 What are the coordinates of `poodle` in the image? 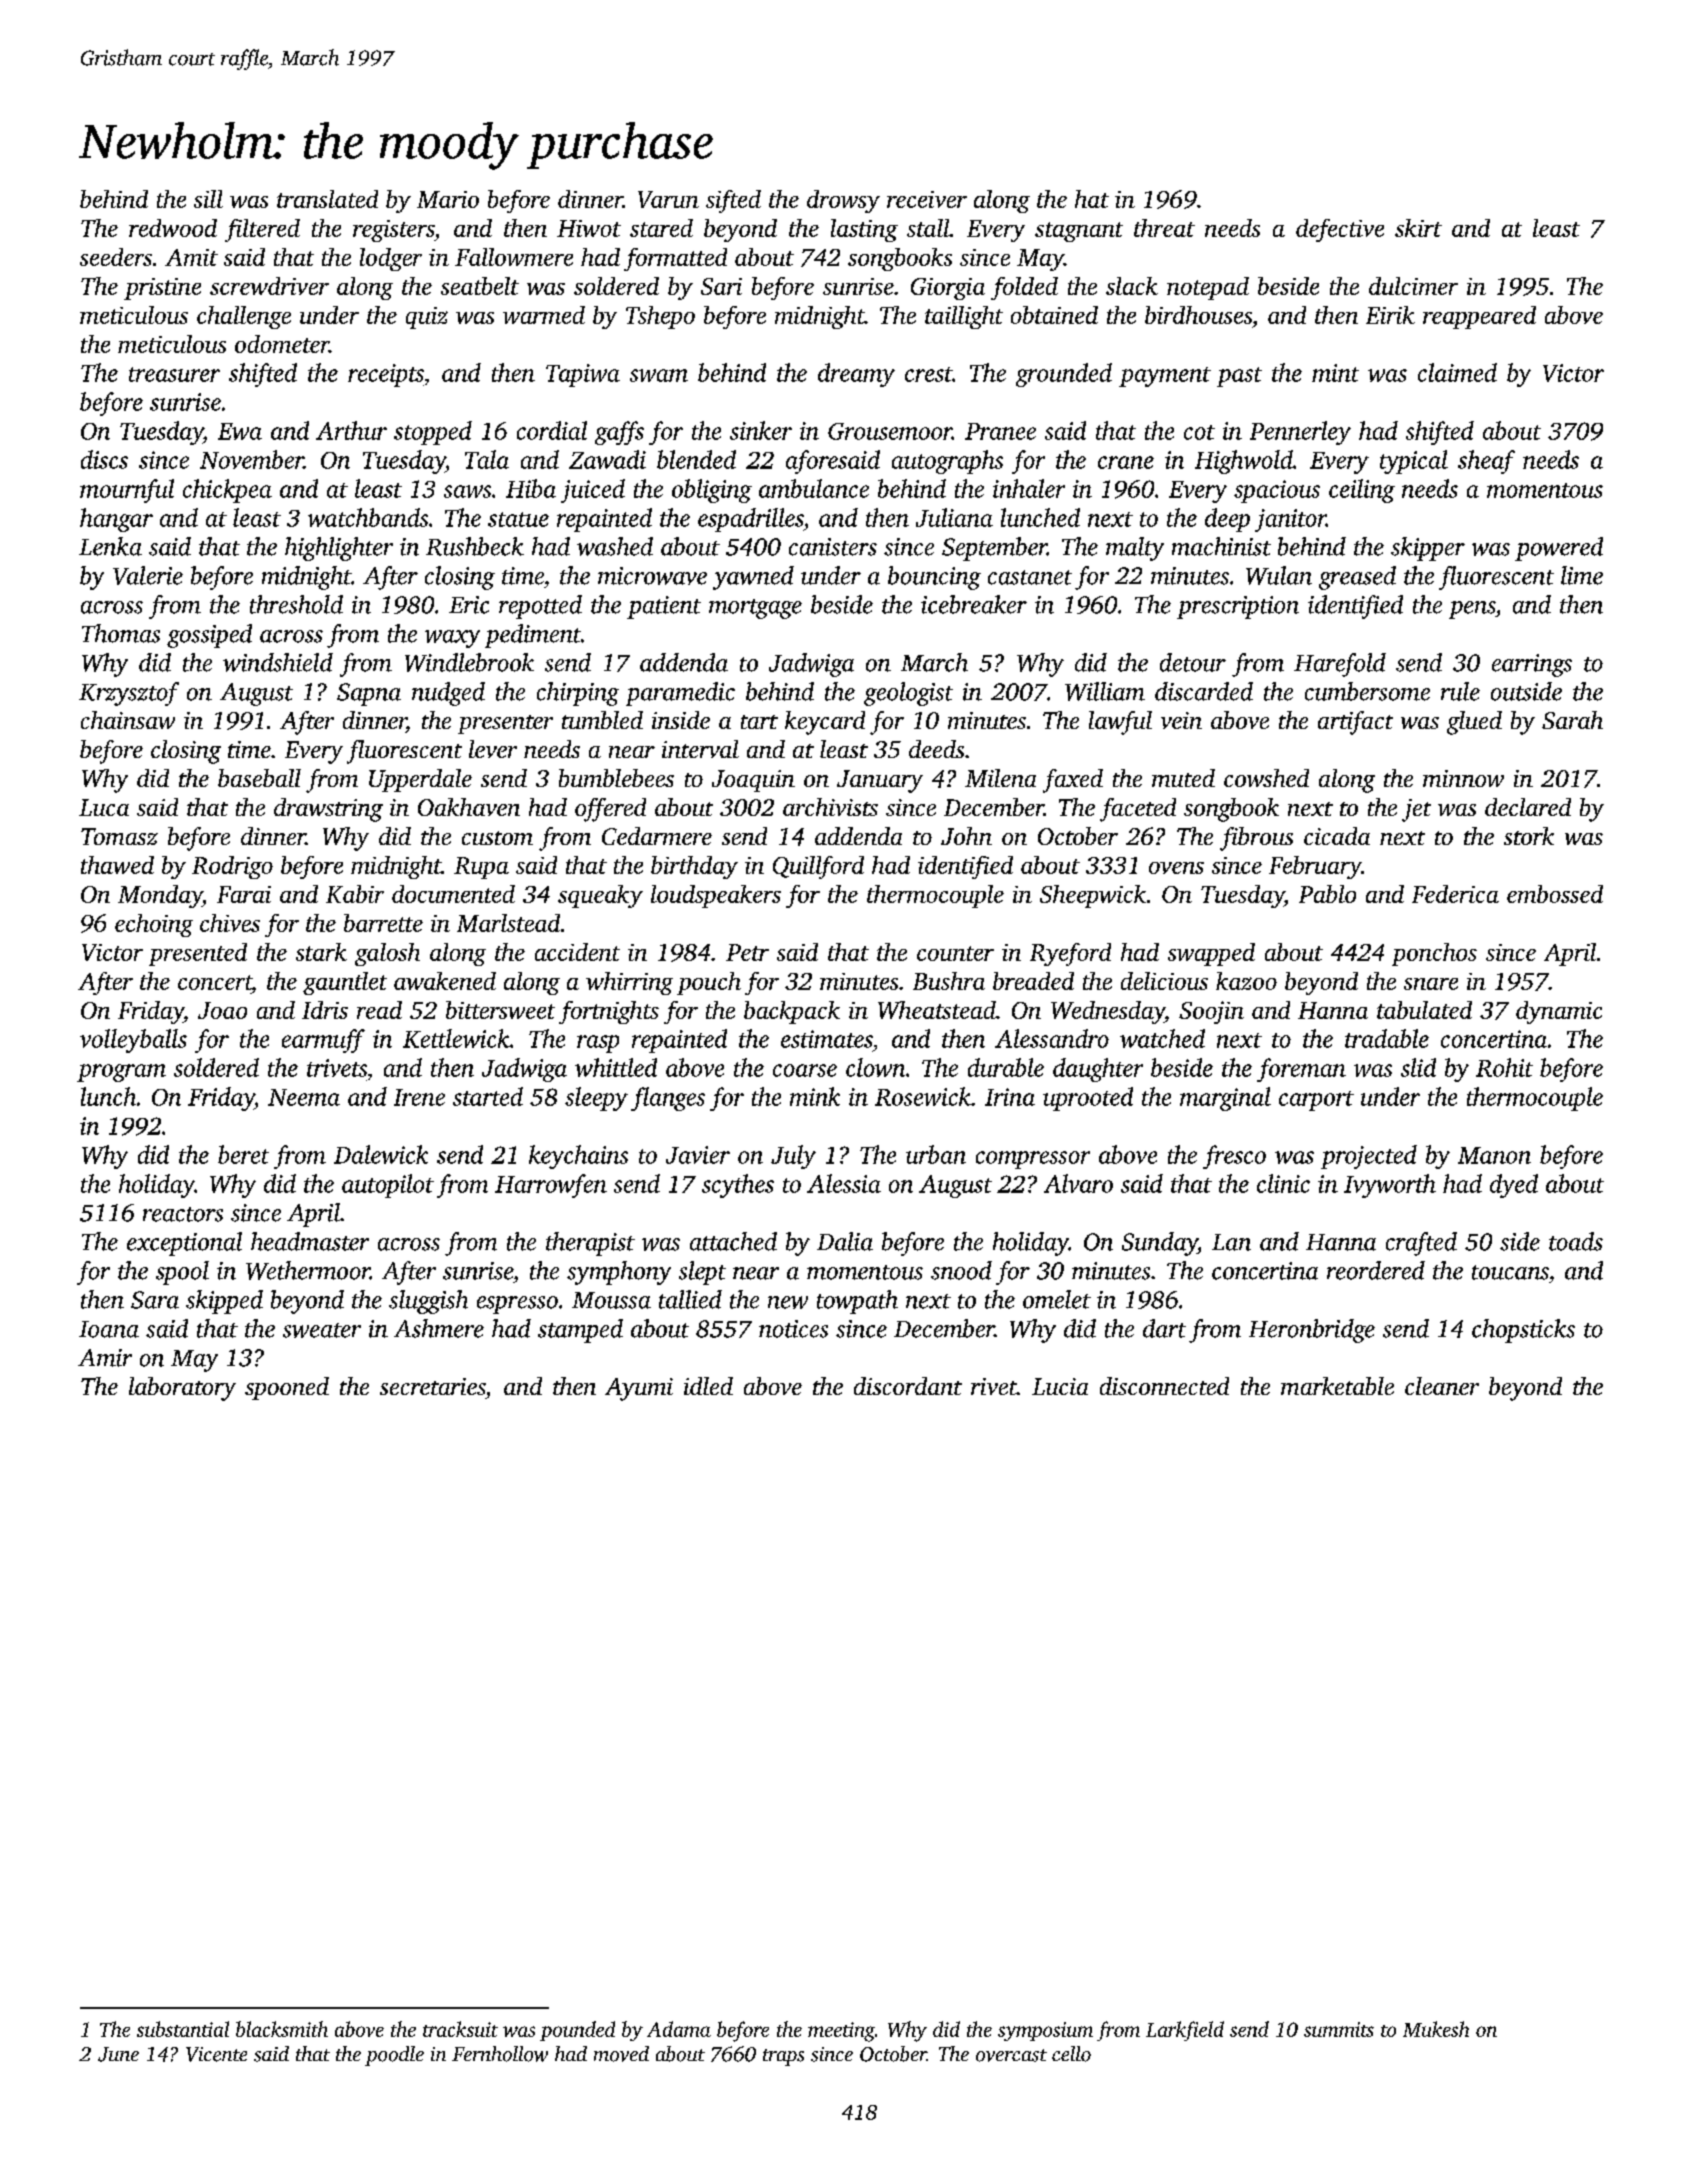 It's located at (394, 2056).
